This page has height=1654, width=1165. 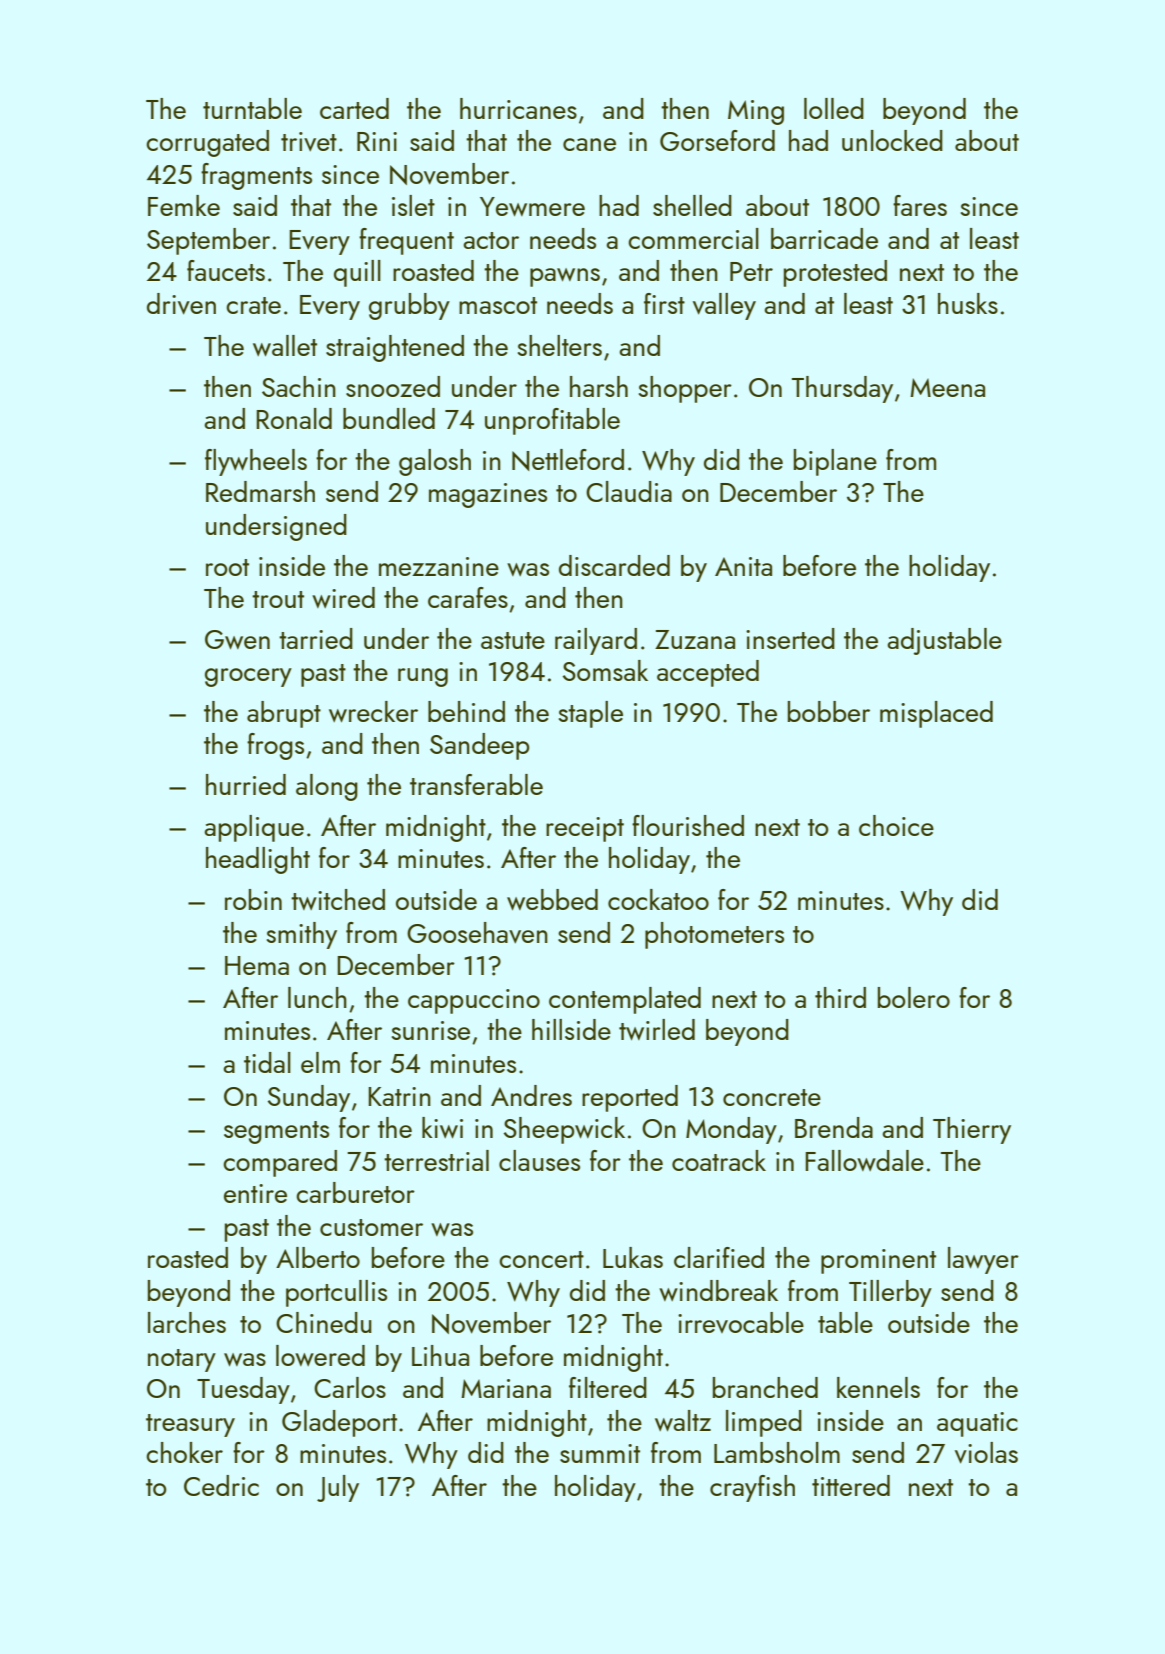 What do you see at coordinates (354, 108) in the page?
I see `carted` at bounding box center [354, 108].
